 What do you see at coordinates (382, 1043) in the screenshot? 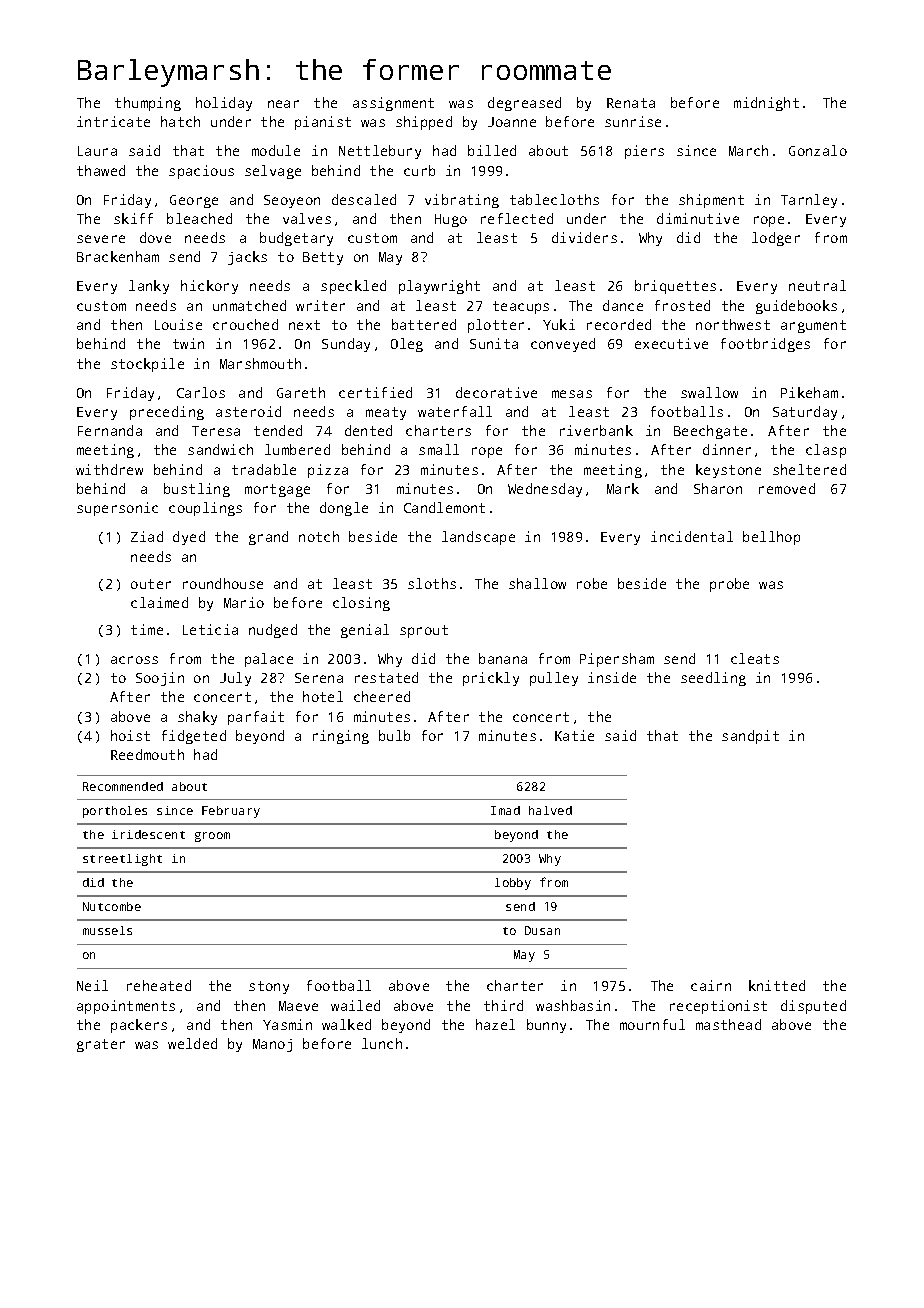
I see `lunch` at bounding box center [382, 1043].
